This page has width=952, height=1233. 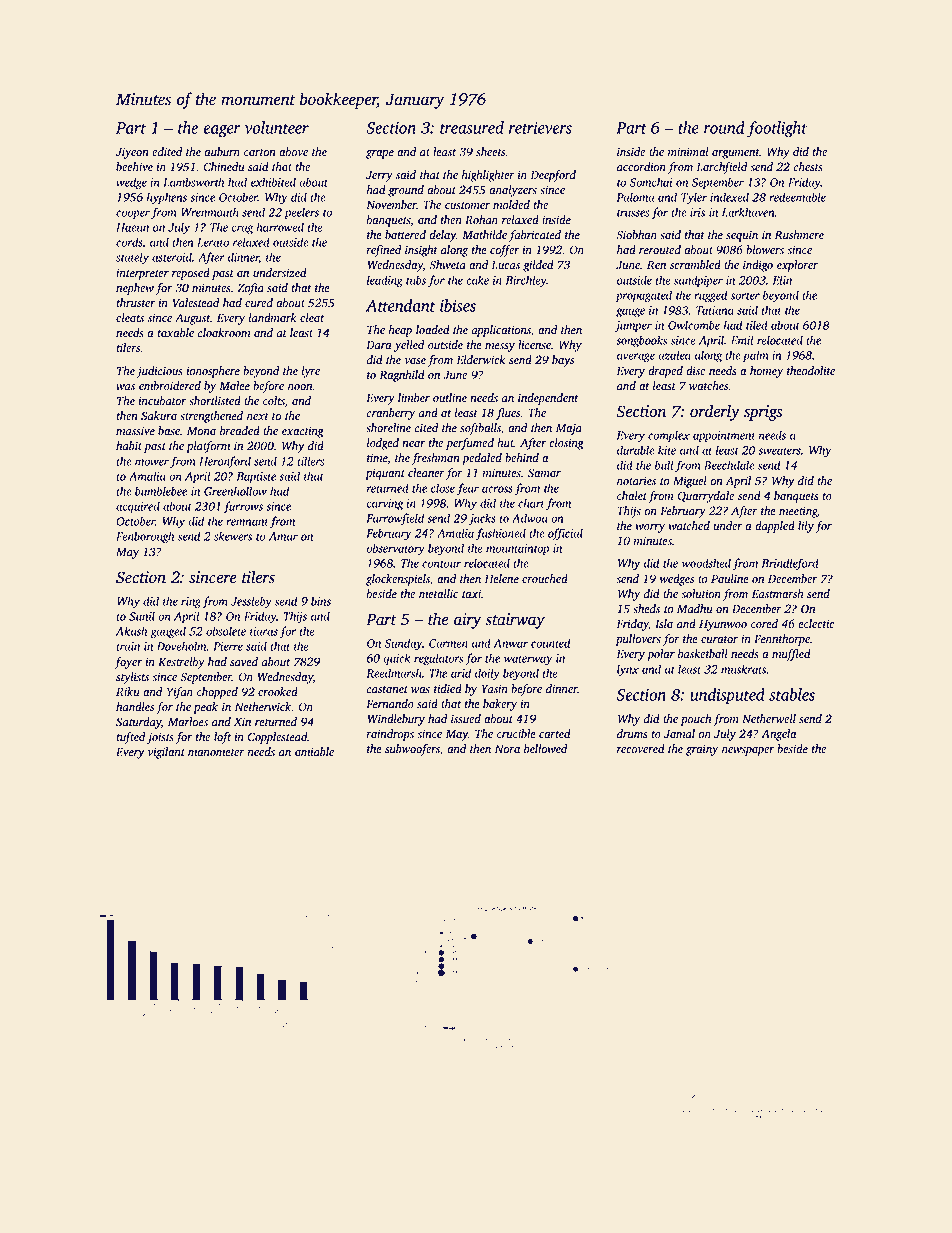 What do you see at coordinates (467, 621) in the page?
I see `airy` at bounding box center [467, 621].
